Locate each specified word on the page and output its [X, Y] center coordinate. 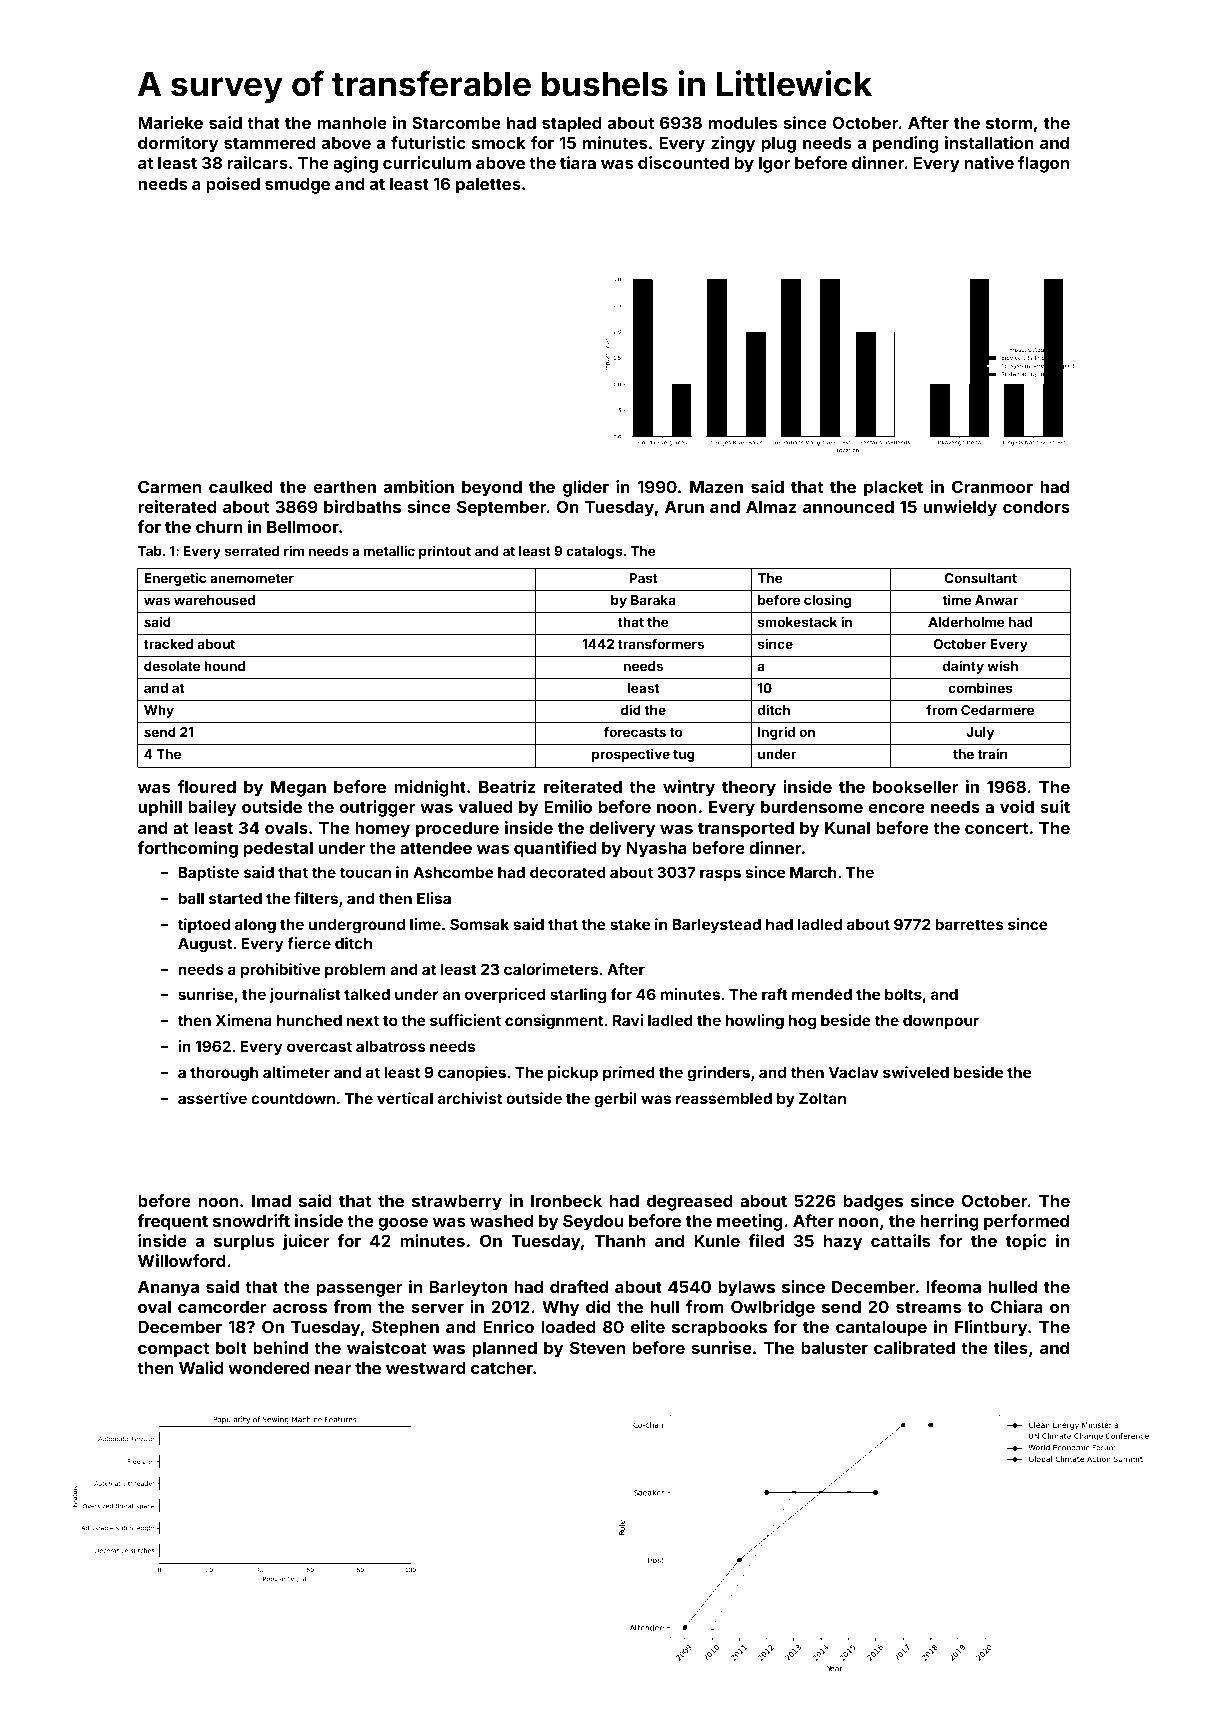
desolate [172, 666]
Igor [774, 165]
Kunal [847, 828]
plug [779, 145]
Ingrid [776, 733]
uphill [160, 808]
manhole [352, 123]
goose [403, 1224]
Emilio [568, 806]
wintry [689, 788]
